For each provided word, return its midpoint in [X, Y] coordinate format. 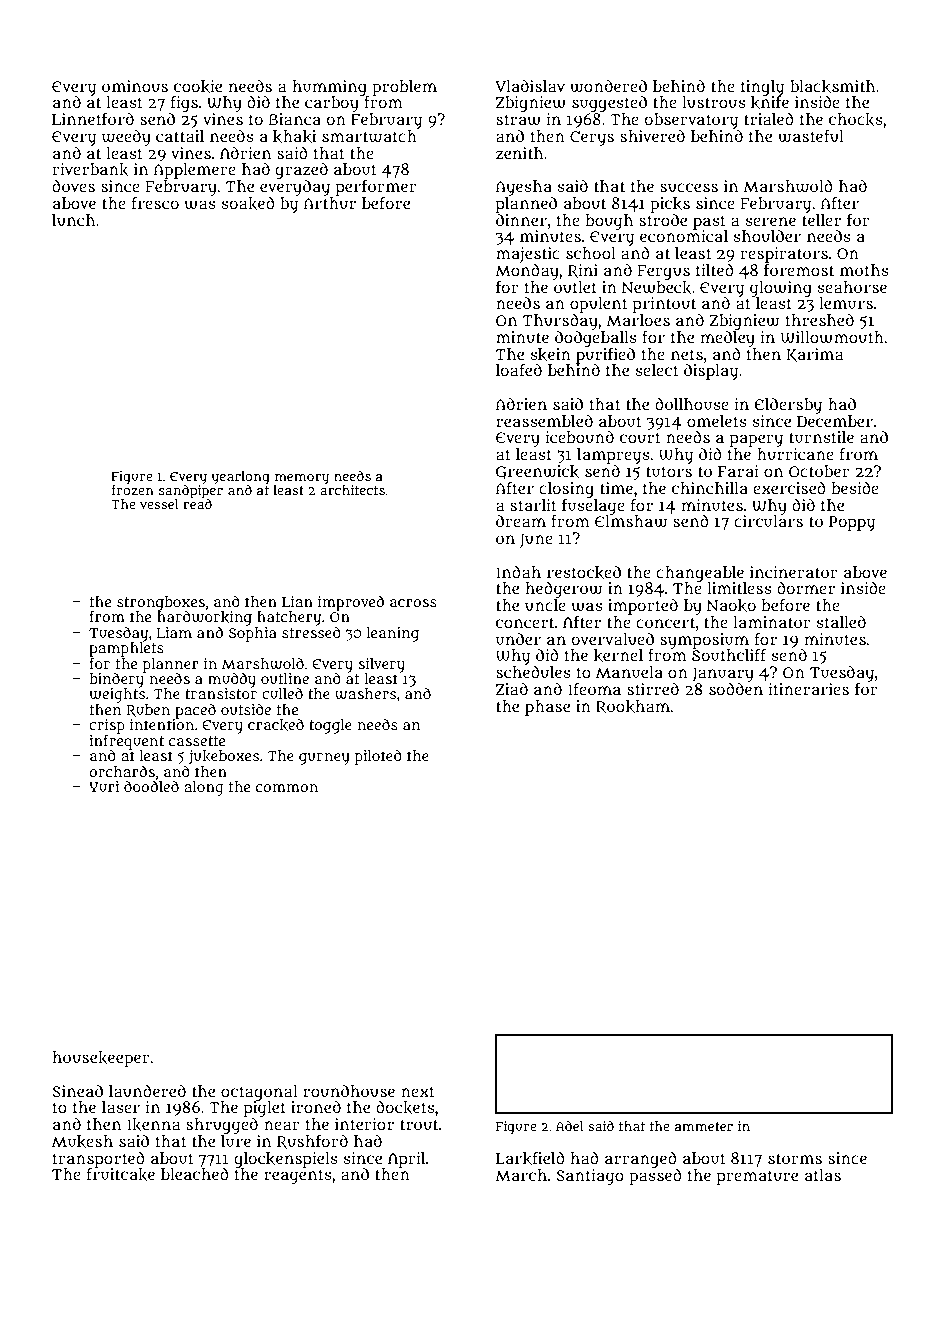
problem [404, 88]
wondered [608, 86]
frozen [133, 490]
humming [331, 88]
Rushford [312, 1141]
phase [547, 708]
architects [352, 490]
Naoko [731, 606]
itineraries [808, 689]
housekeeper [101, 1059]
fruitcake [121, 1174]
